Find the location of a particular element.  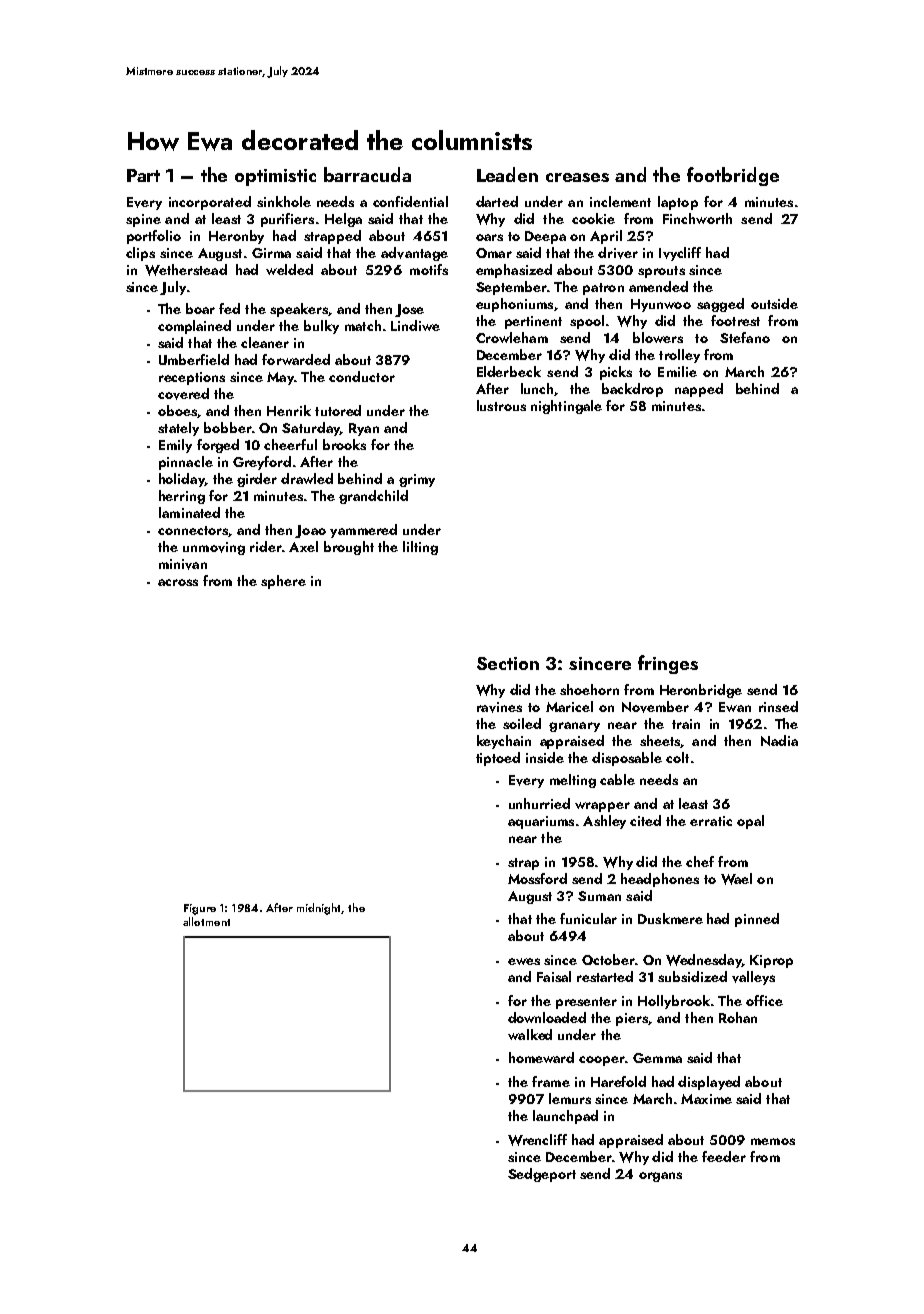

connectors is located at coordinates (193, 531).
